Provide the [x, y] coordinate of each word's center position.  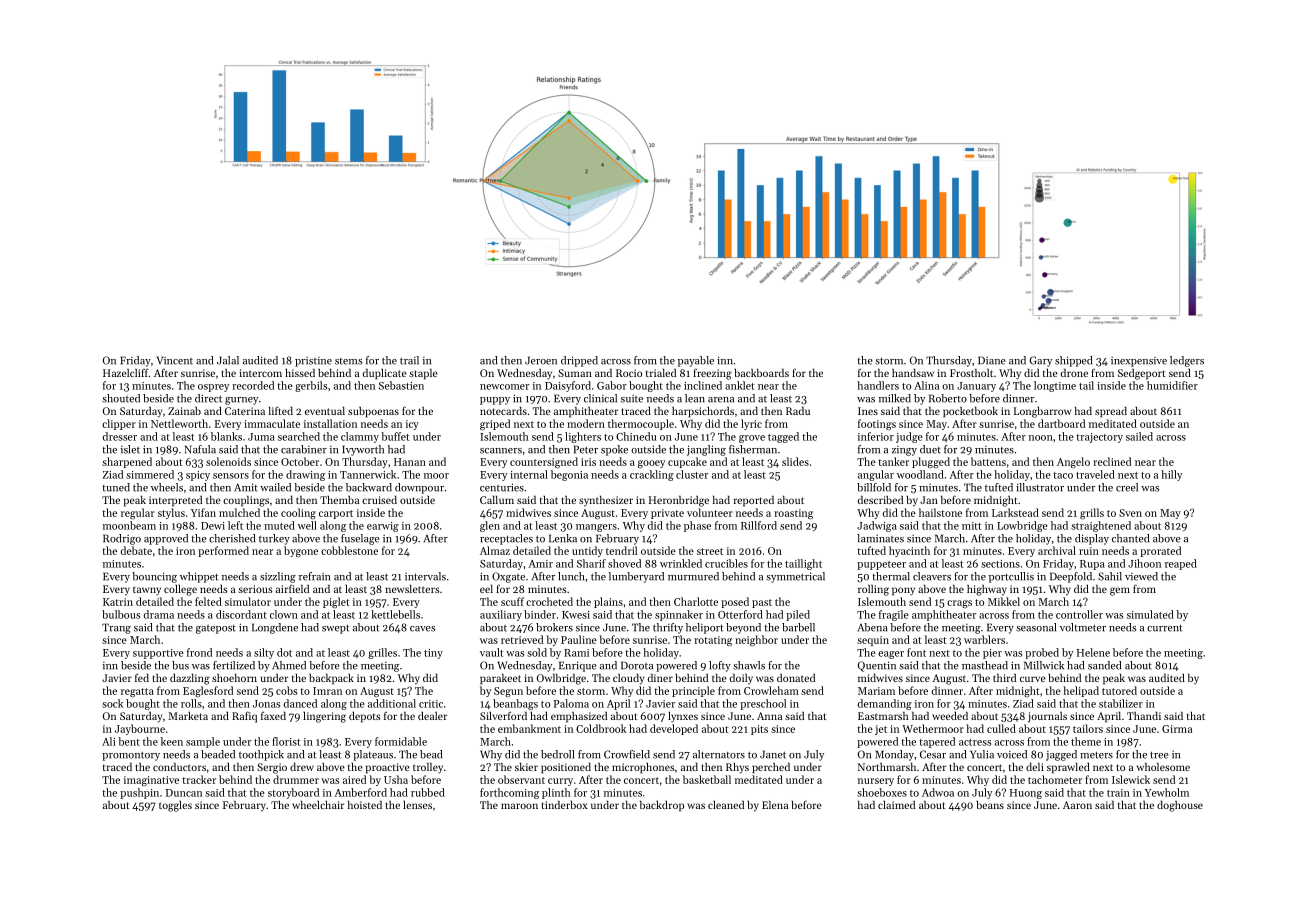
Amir [540, 564]
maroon [519, 806]
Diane [992, 360]
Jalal [228, 360]
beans [990, 805]
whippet [199, 577]
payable [696, 361]
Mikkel [1004, 601]
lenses [417, 805]
